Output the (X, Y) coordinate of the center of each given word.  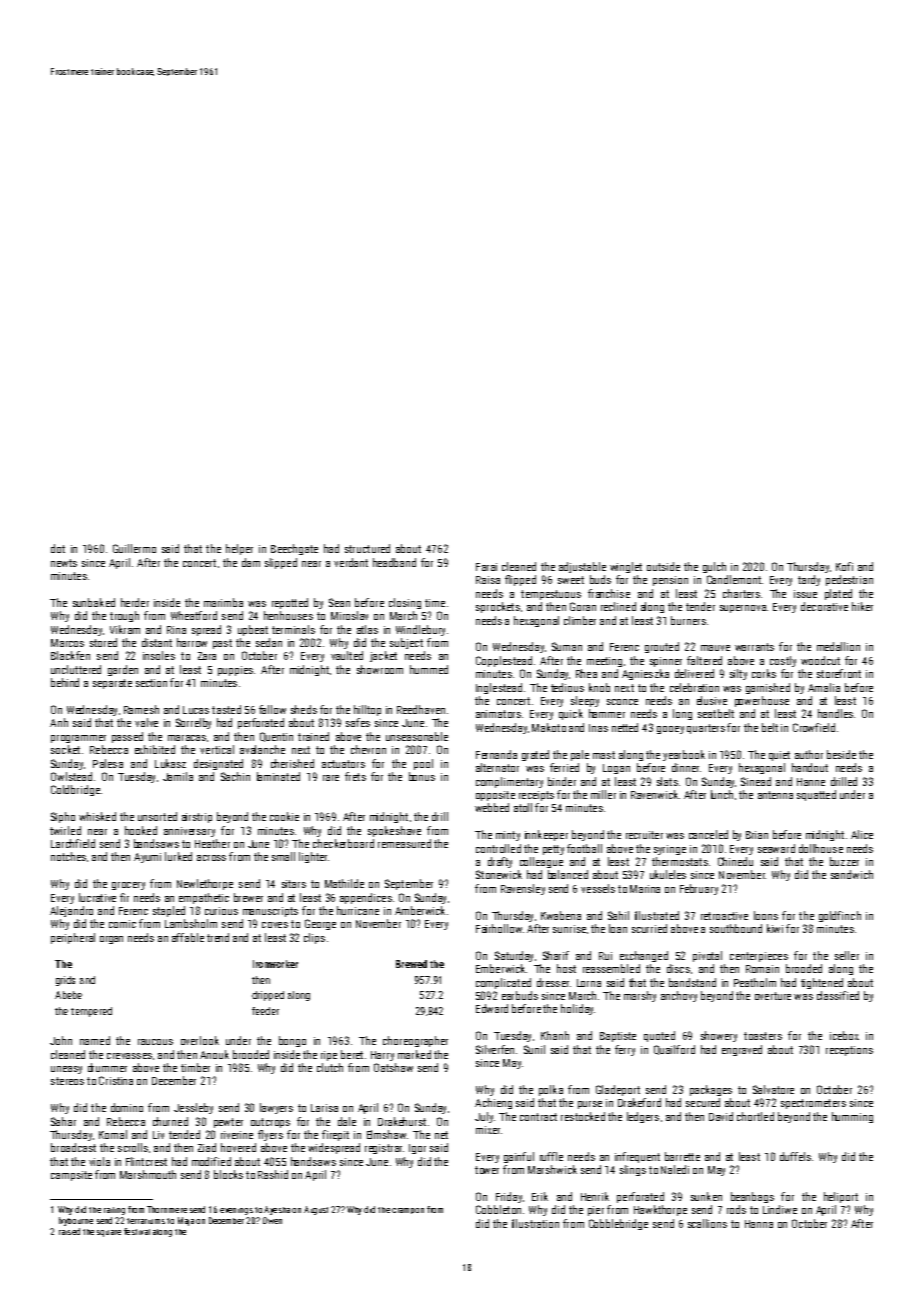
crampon (408, 1211)
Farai (486, 567)
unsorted (157, 816)
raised (69, 1231)
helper (239, 549)
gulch (714, 567)
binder (562, 781)
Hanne (811, 782)
